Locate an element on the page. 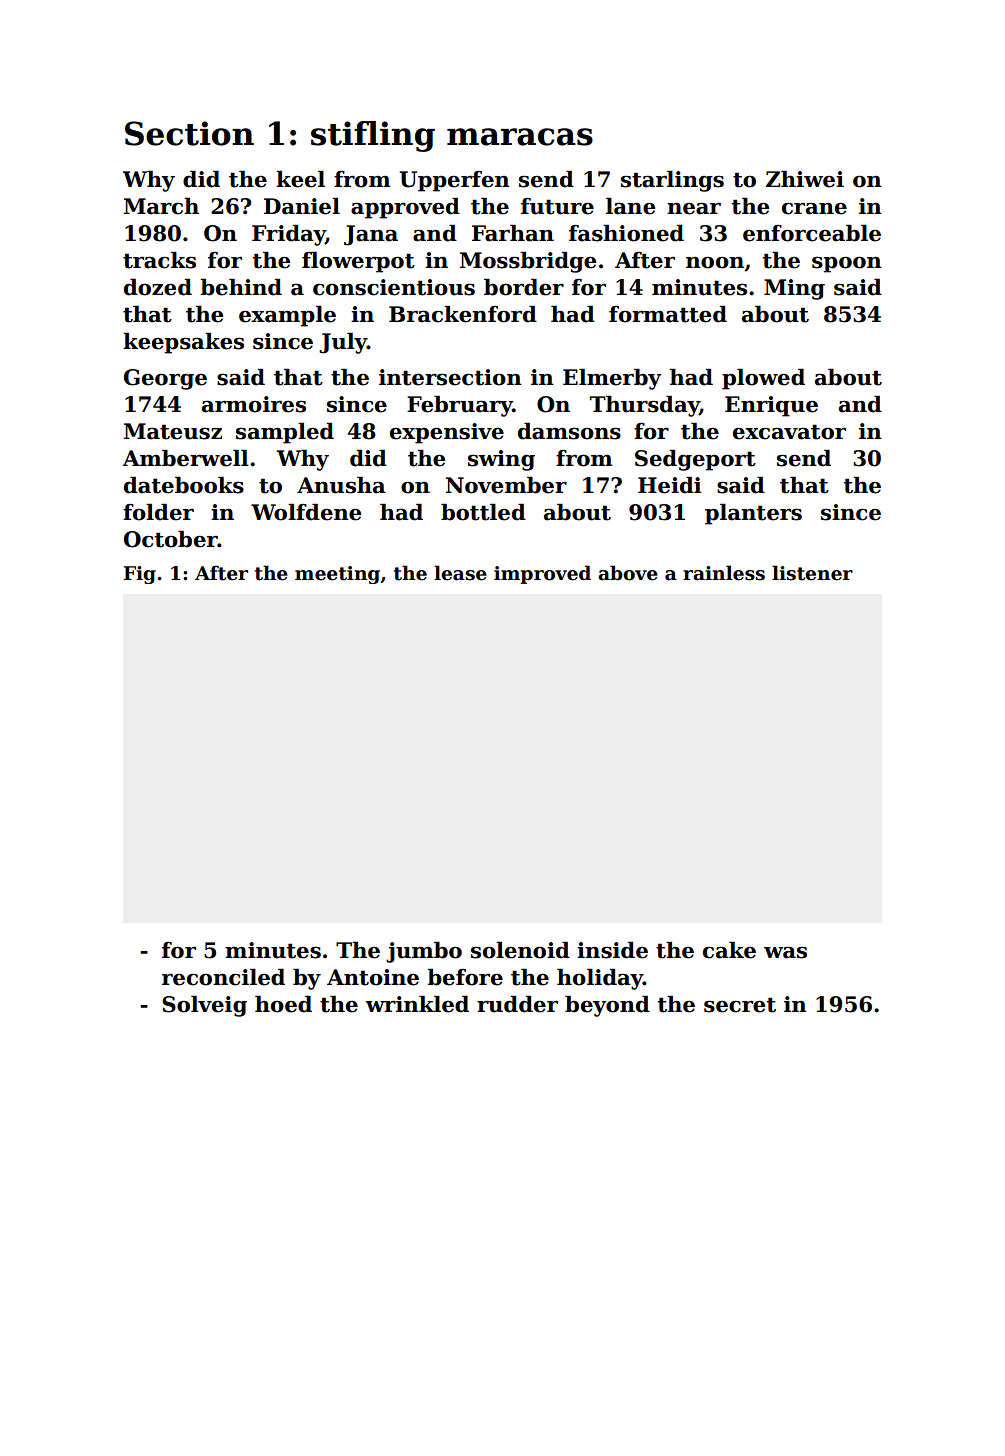 The height and width of the image is (1456, 1005). March is located at coordinates (161, 206).
